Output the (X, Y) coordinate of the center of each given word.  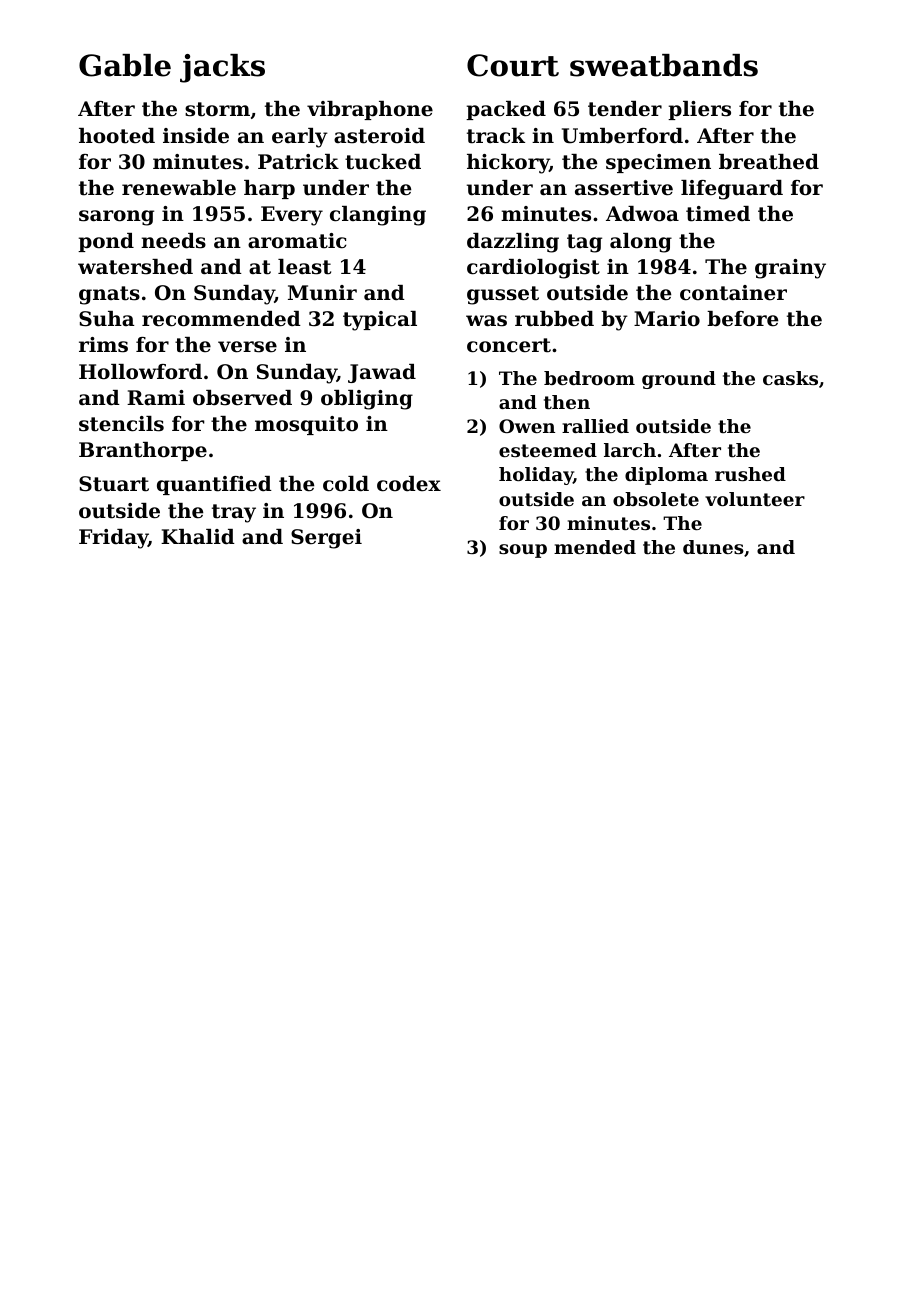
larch (630, 450)
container (733, 293)
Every (292, 216)
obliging (367, 400)
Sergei (326, 539)
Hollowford (140, 372)
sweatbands (664, 65)
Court (513, 65)
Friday (113, 539)
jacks (222, 68)
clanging (378, 216)
